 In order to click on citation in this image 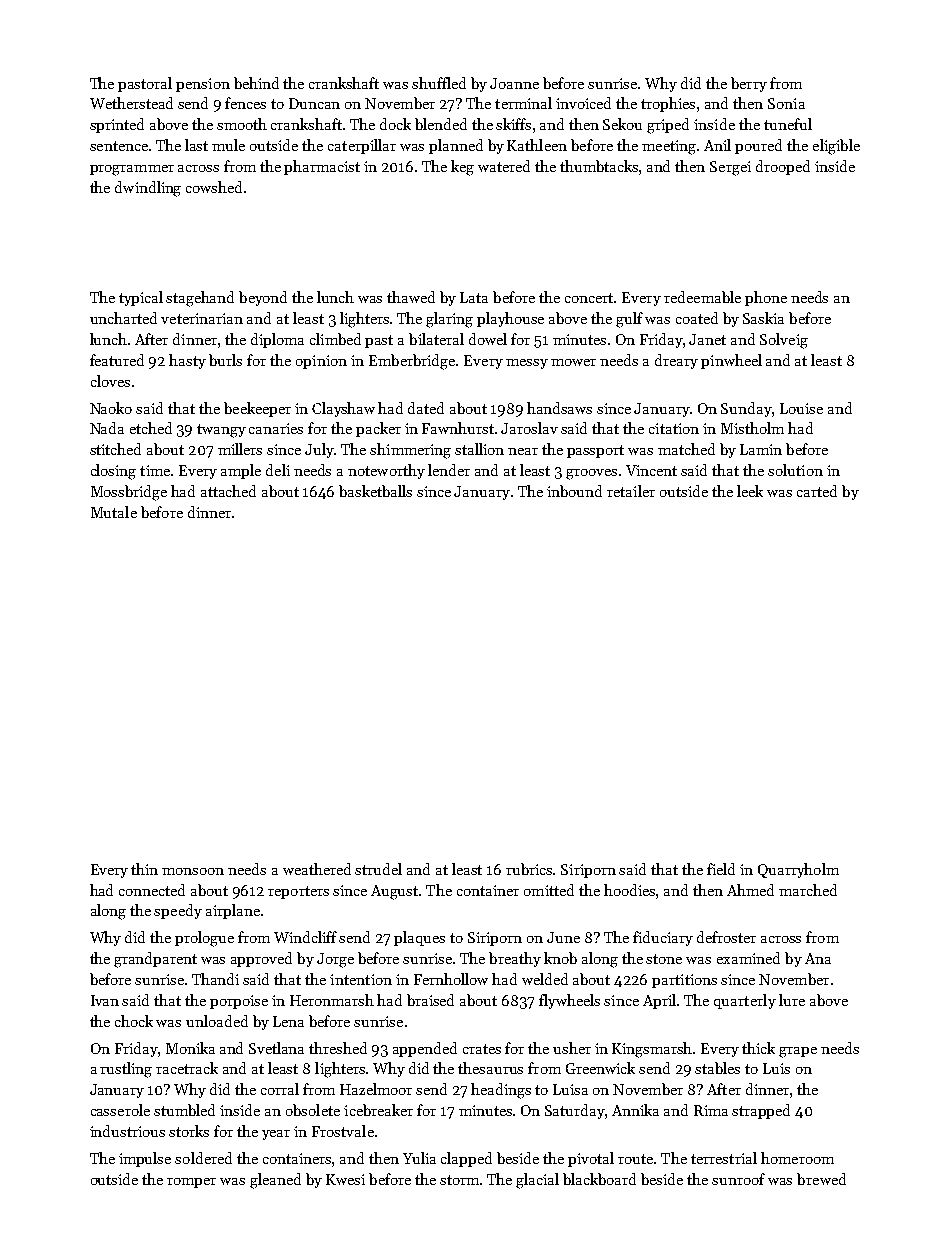, I will do `click(674, 428)`.
